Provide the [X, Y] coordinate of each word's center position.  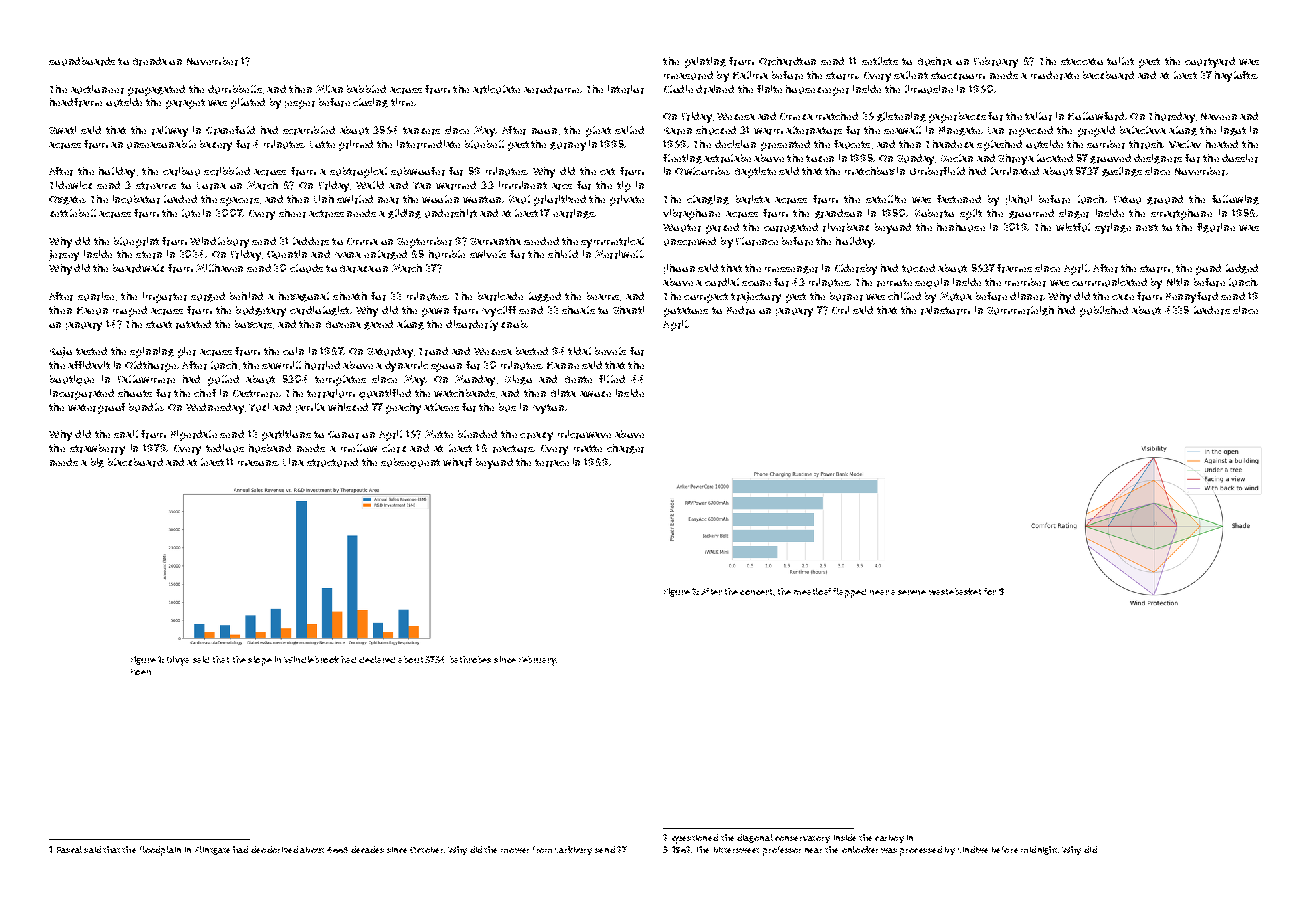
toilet [1120, 61]
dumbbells [235, 89]
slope [260, 661]
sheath [350, 296]
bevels [610, 351]
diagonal [755, 838]
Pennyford [1192, 297]
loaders [1212, 310]
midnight [1039, 850]
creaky [536, 436]
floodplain [160, 851]
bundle [146, 407]
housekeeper [817, 90]
